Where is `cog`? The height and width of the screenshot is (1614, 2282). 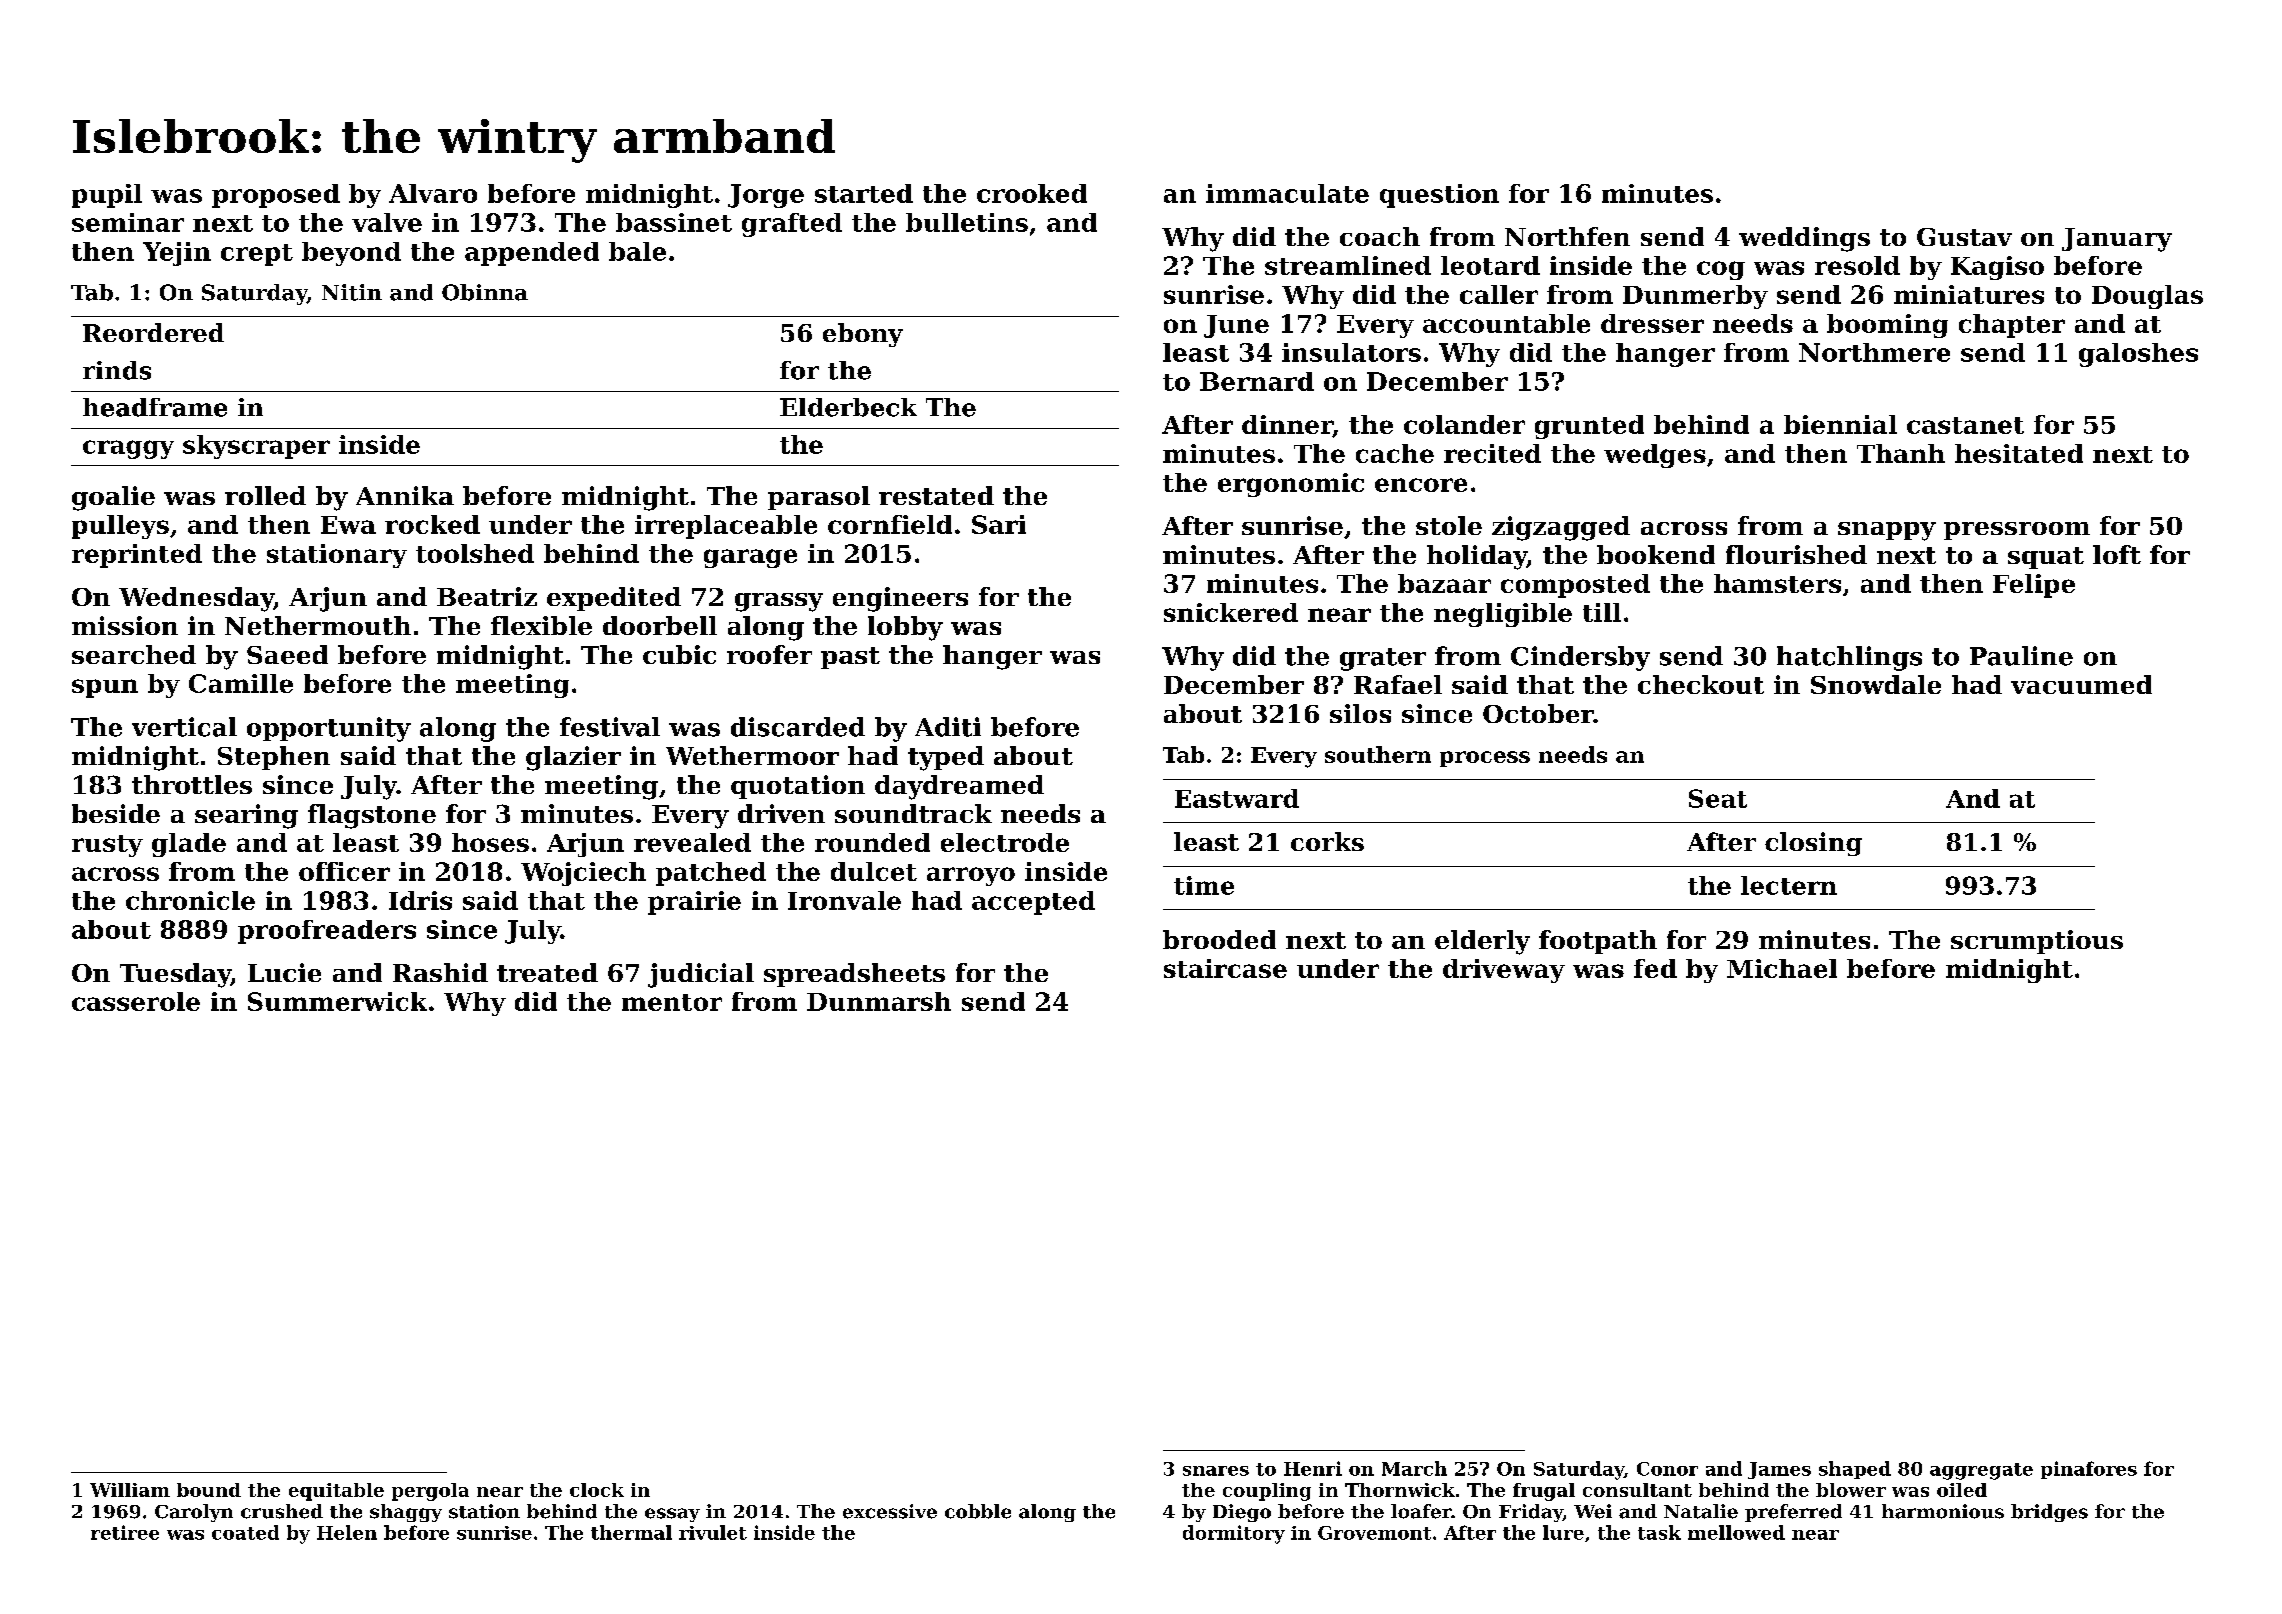
cog is located at coordinates (1721, 270).
